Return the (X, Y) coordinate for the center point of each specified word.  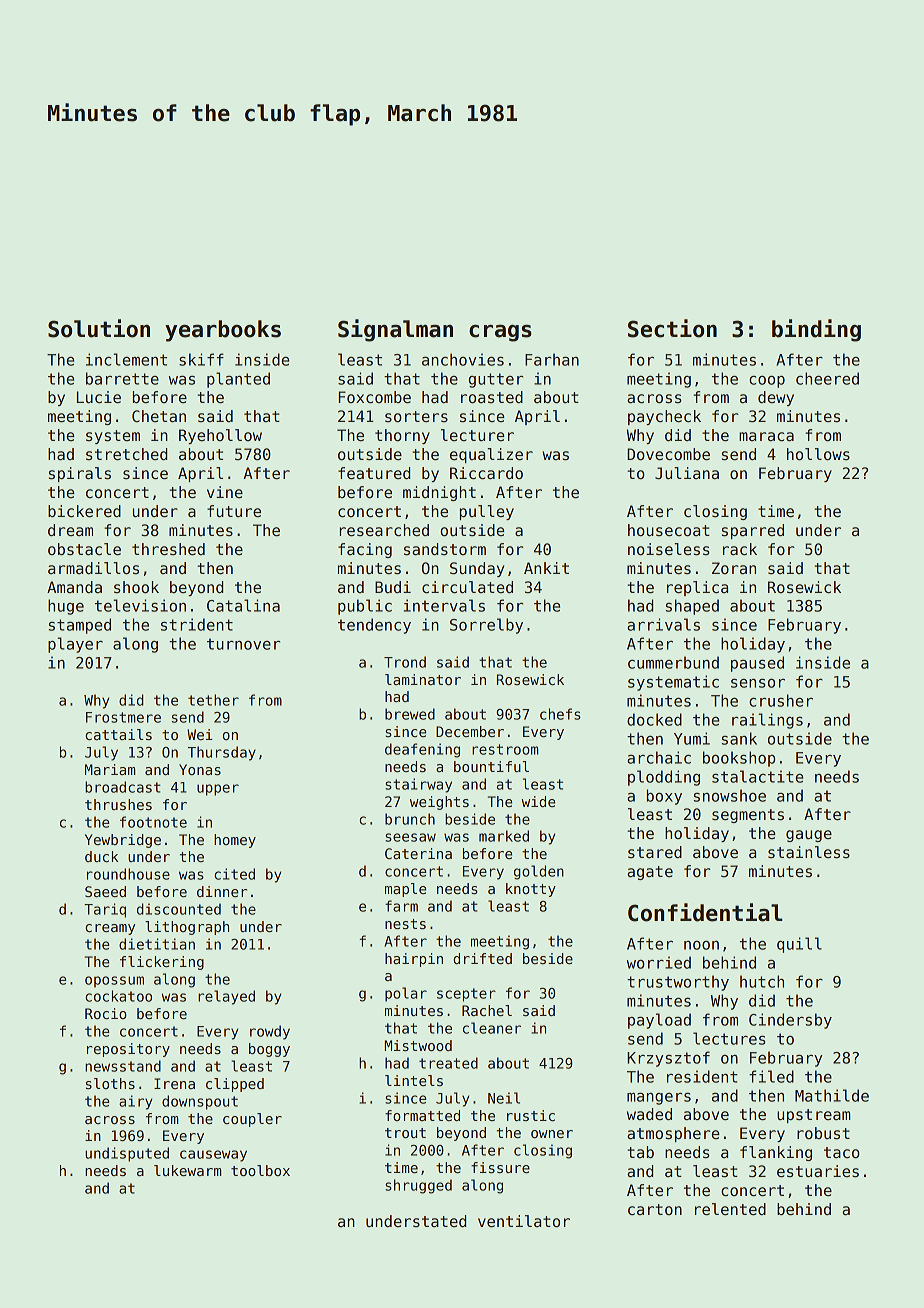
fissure (500, 1167)
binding (816, 330)
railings (767, 721)
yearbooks (223, 331)
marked (504, 836)
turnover (243, 644)
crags (500, 333)
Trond (405, 662)
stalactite (758, 776)
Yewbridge (123, 841)
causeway (213, 1156)
